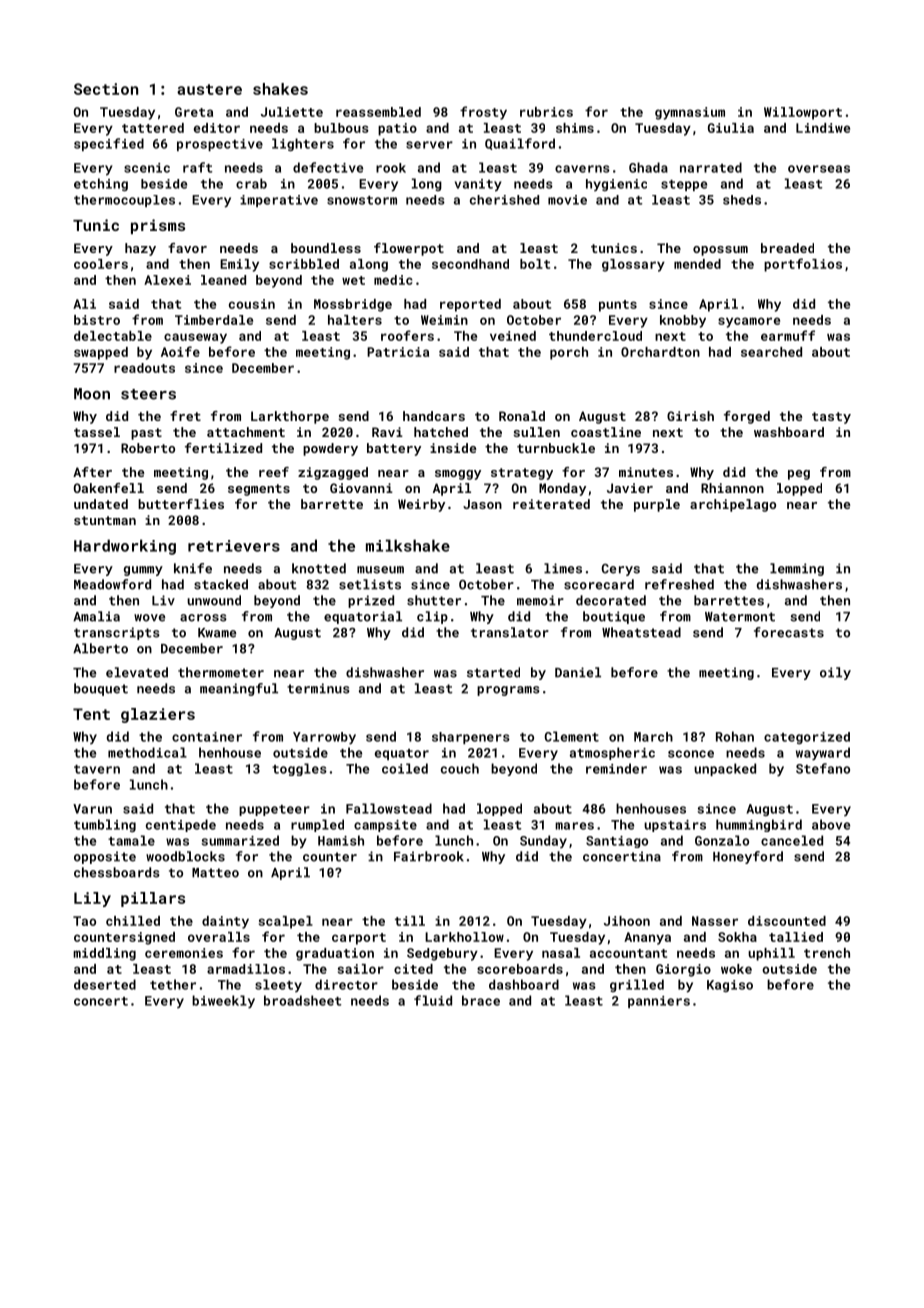 The width and height of the screenshot is (924, 1308). Describe the element at coordinates (239, 265) in the screenshot. I see `Emily` at that location.
